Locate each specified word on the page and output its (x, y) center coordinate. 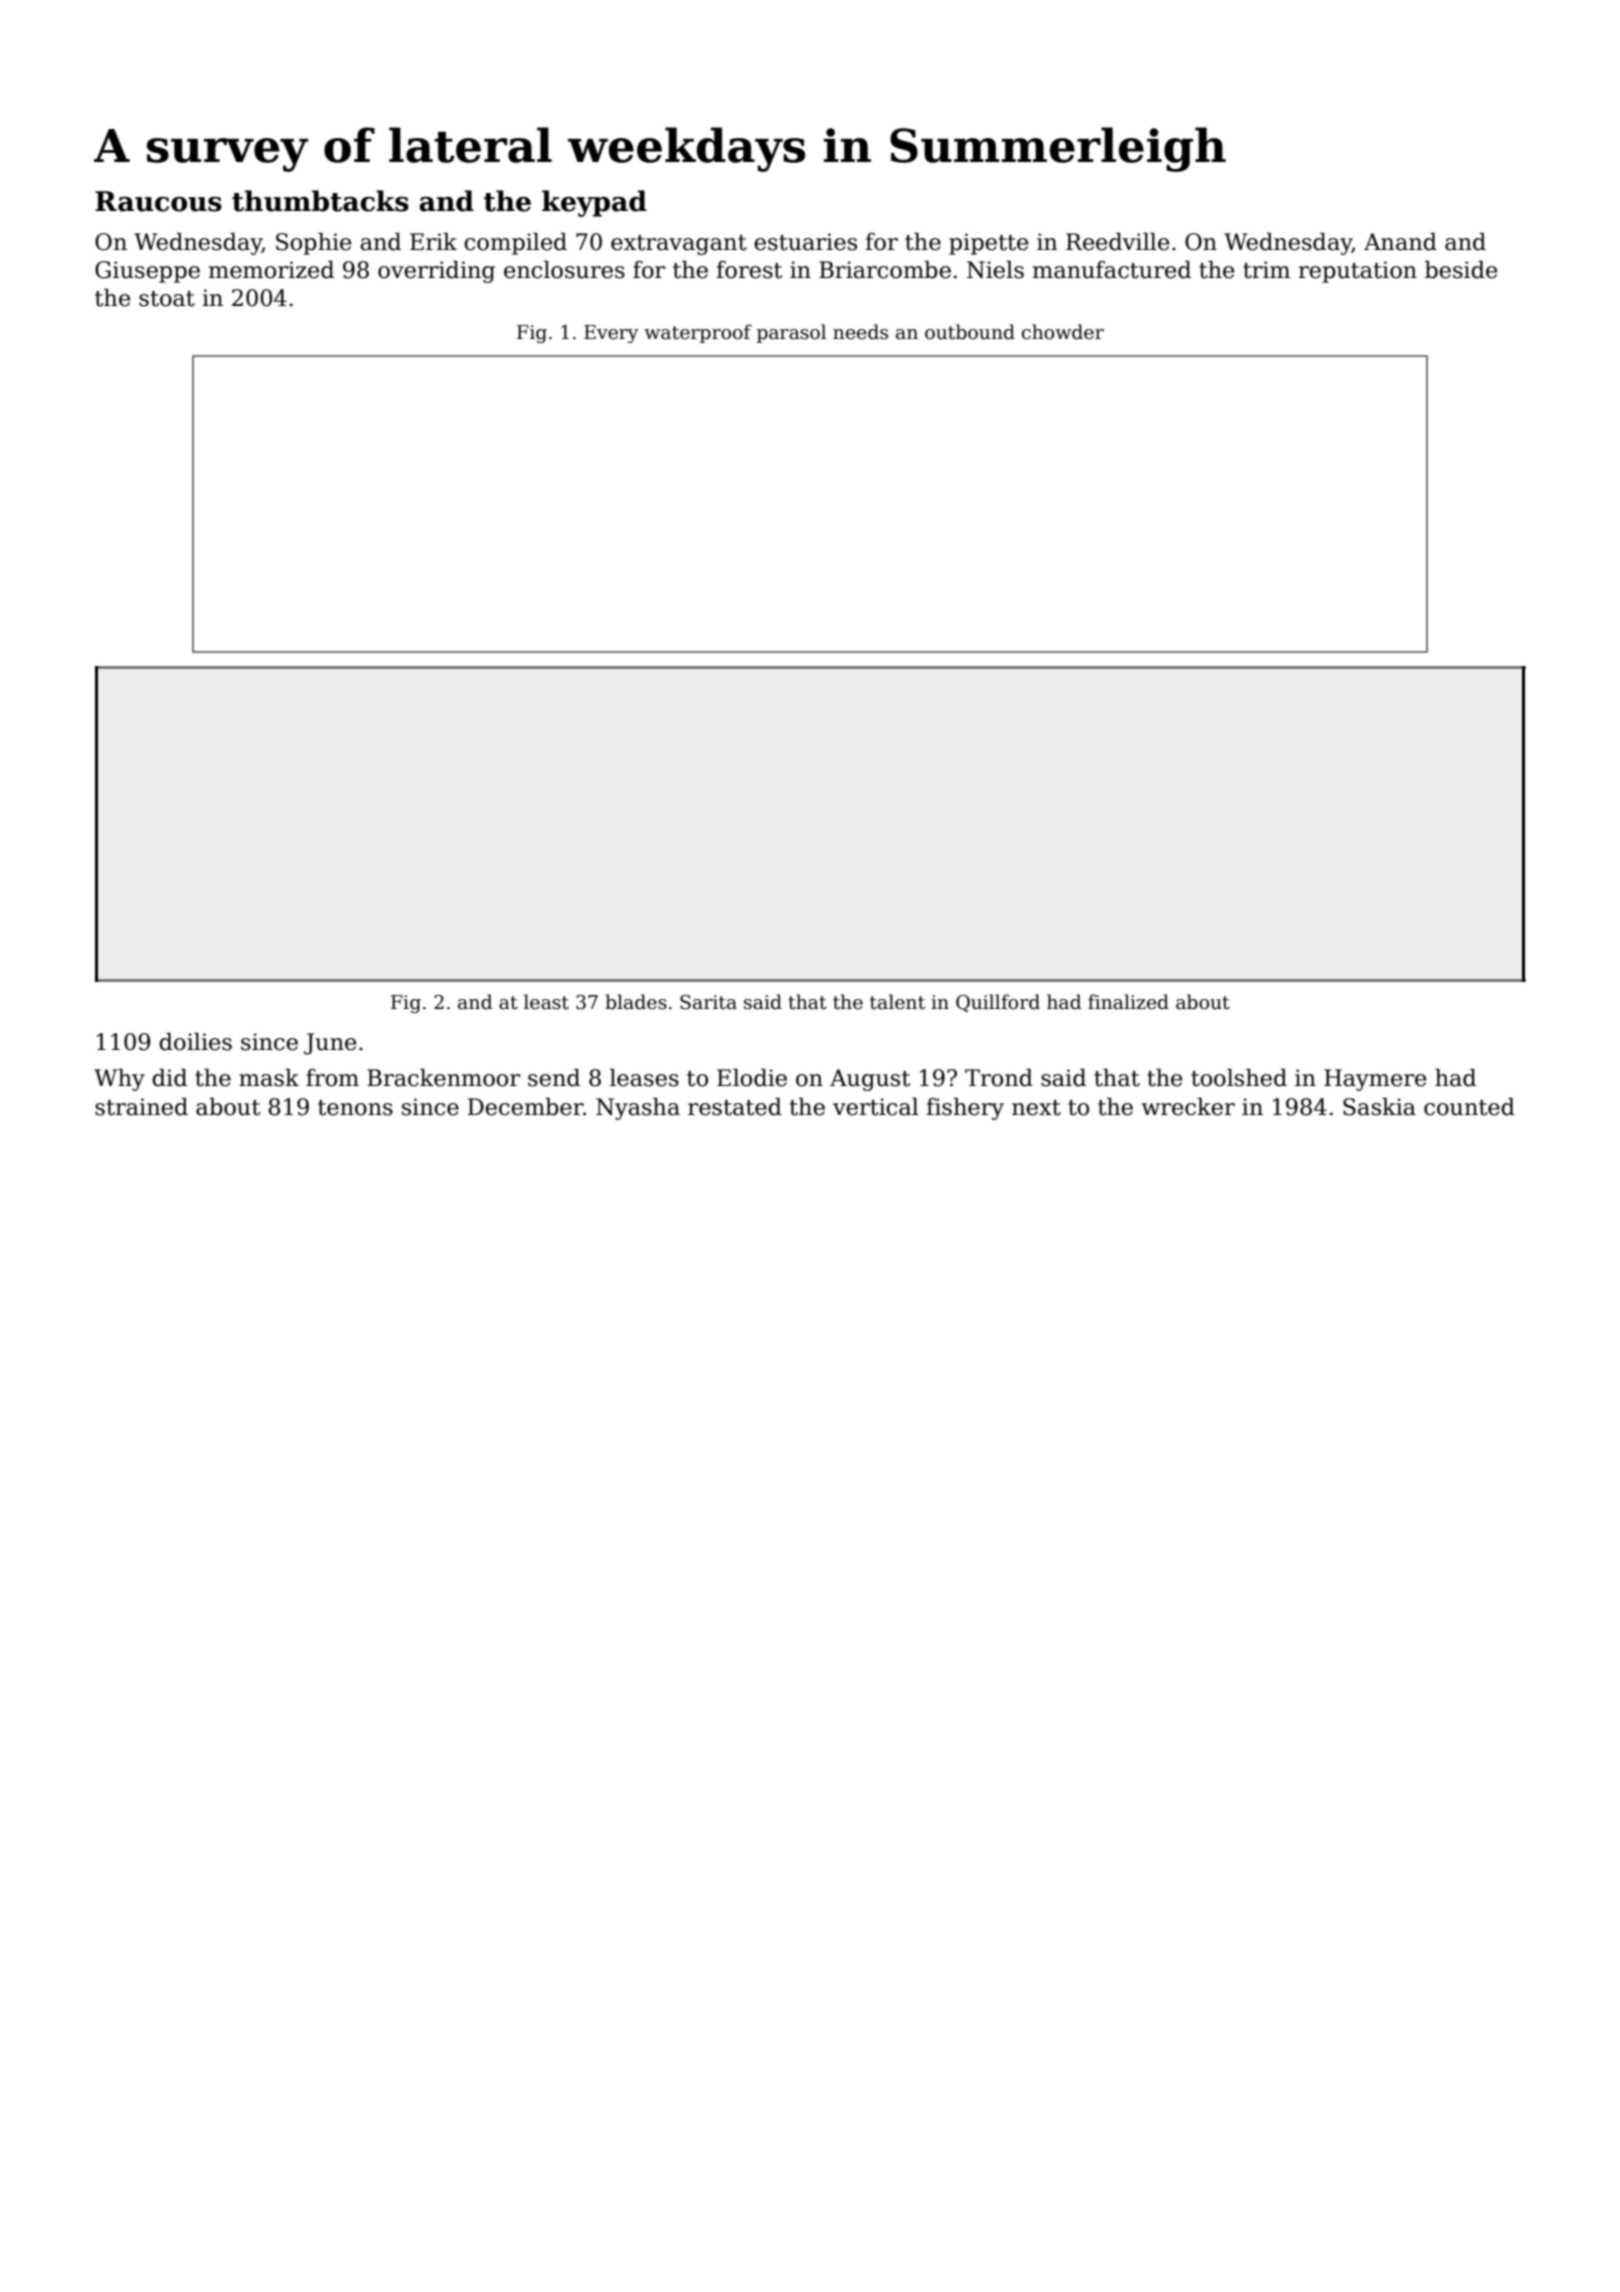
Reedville (1117, 242)
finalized (1128, 1002)
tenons (355, 1108)
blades (636, 1002)
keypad (594, 203)
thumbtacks (320, 201)
